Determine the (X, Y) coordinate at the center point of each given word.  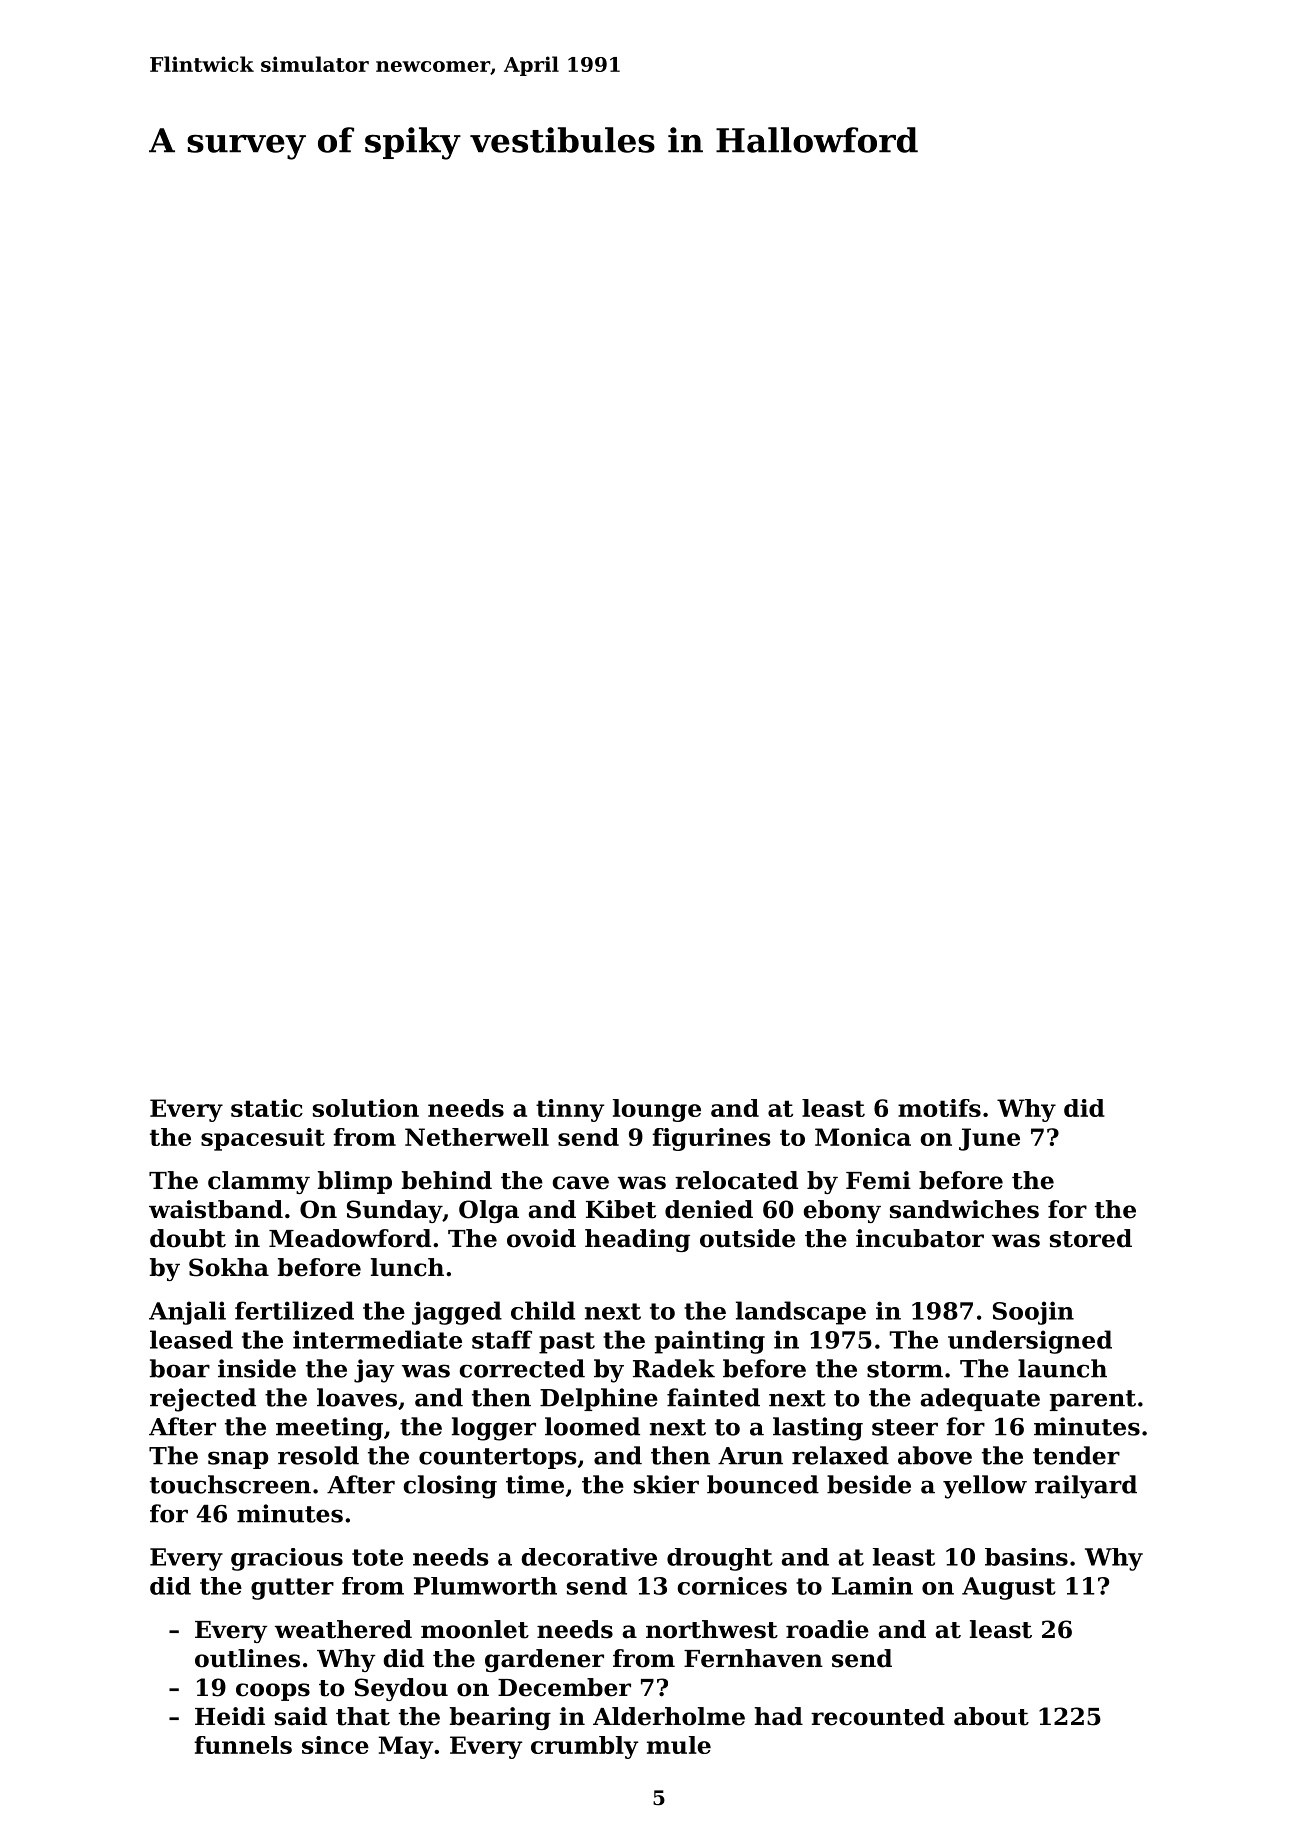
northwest (712, 1629)
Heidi (230, 1716)
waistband (216, 1209)
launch (1062, 1368)
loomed (592, 1426)
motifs (939, 1108)
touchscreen (230, 1484)
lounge (657, 1110)
